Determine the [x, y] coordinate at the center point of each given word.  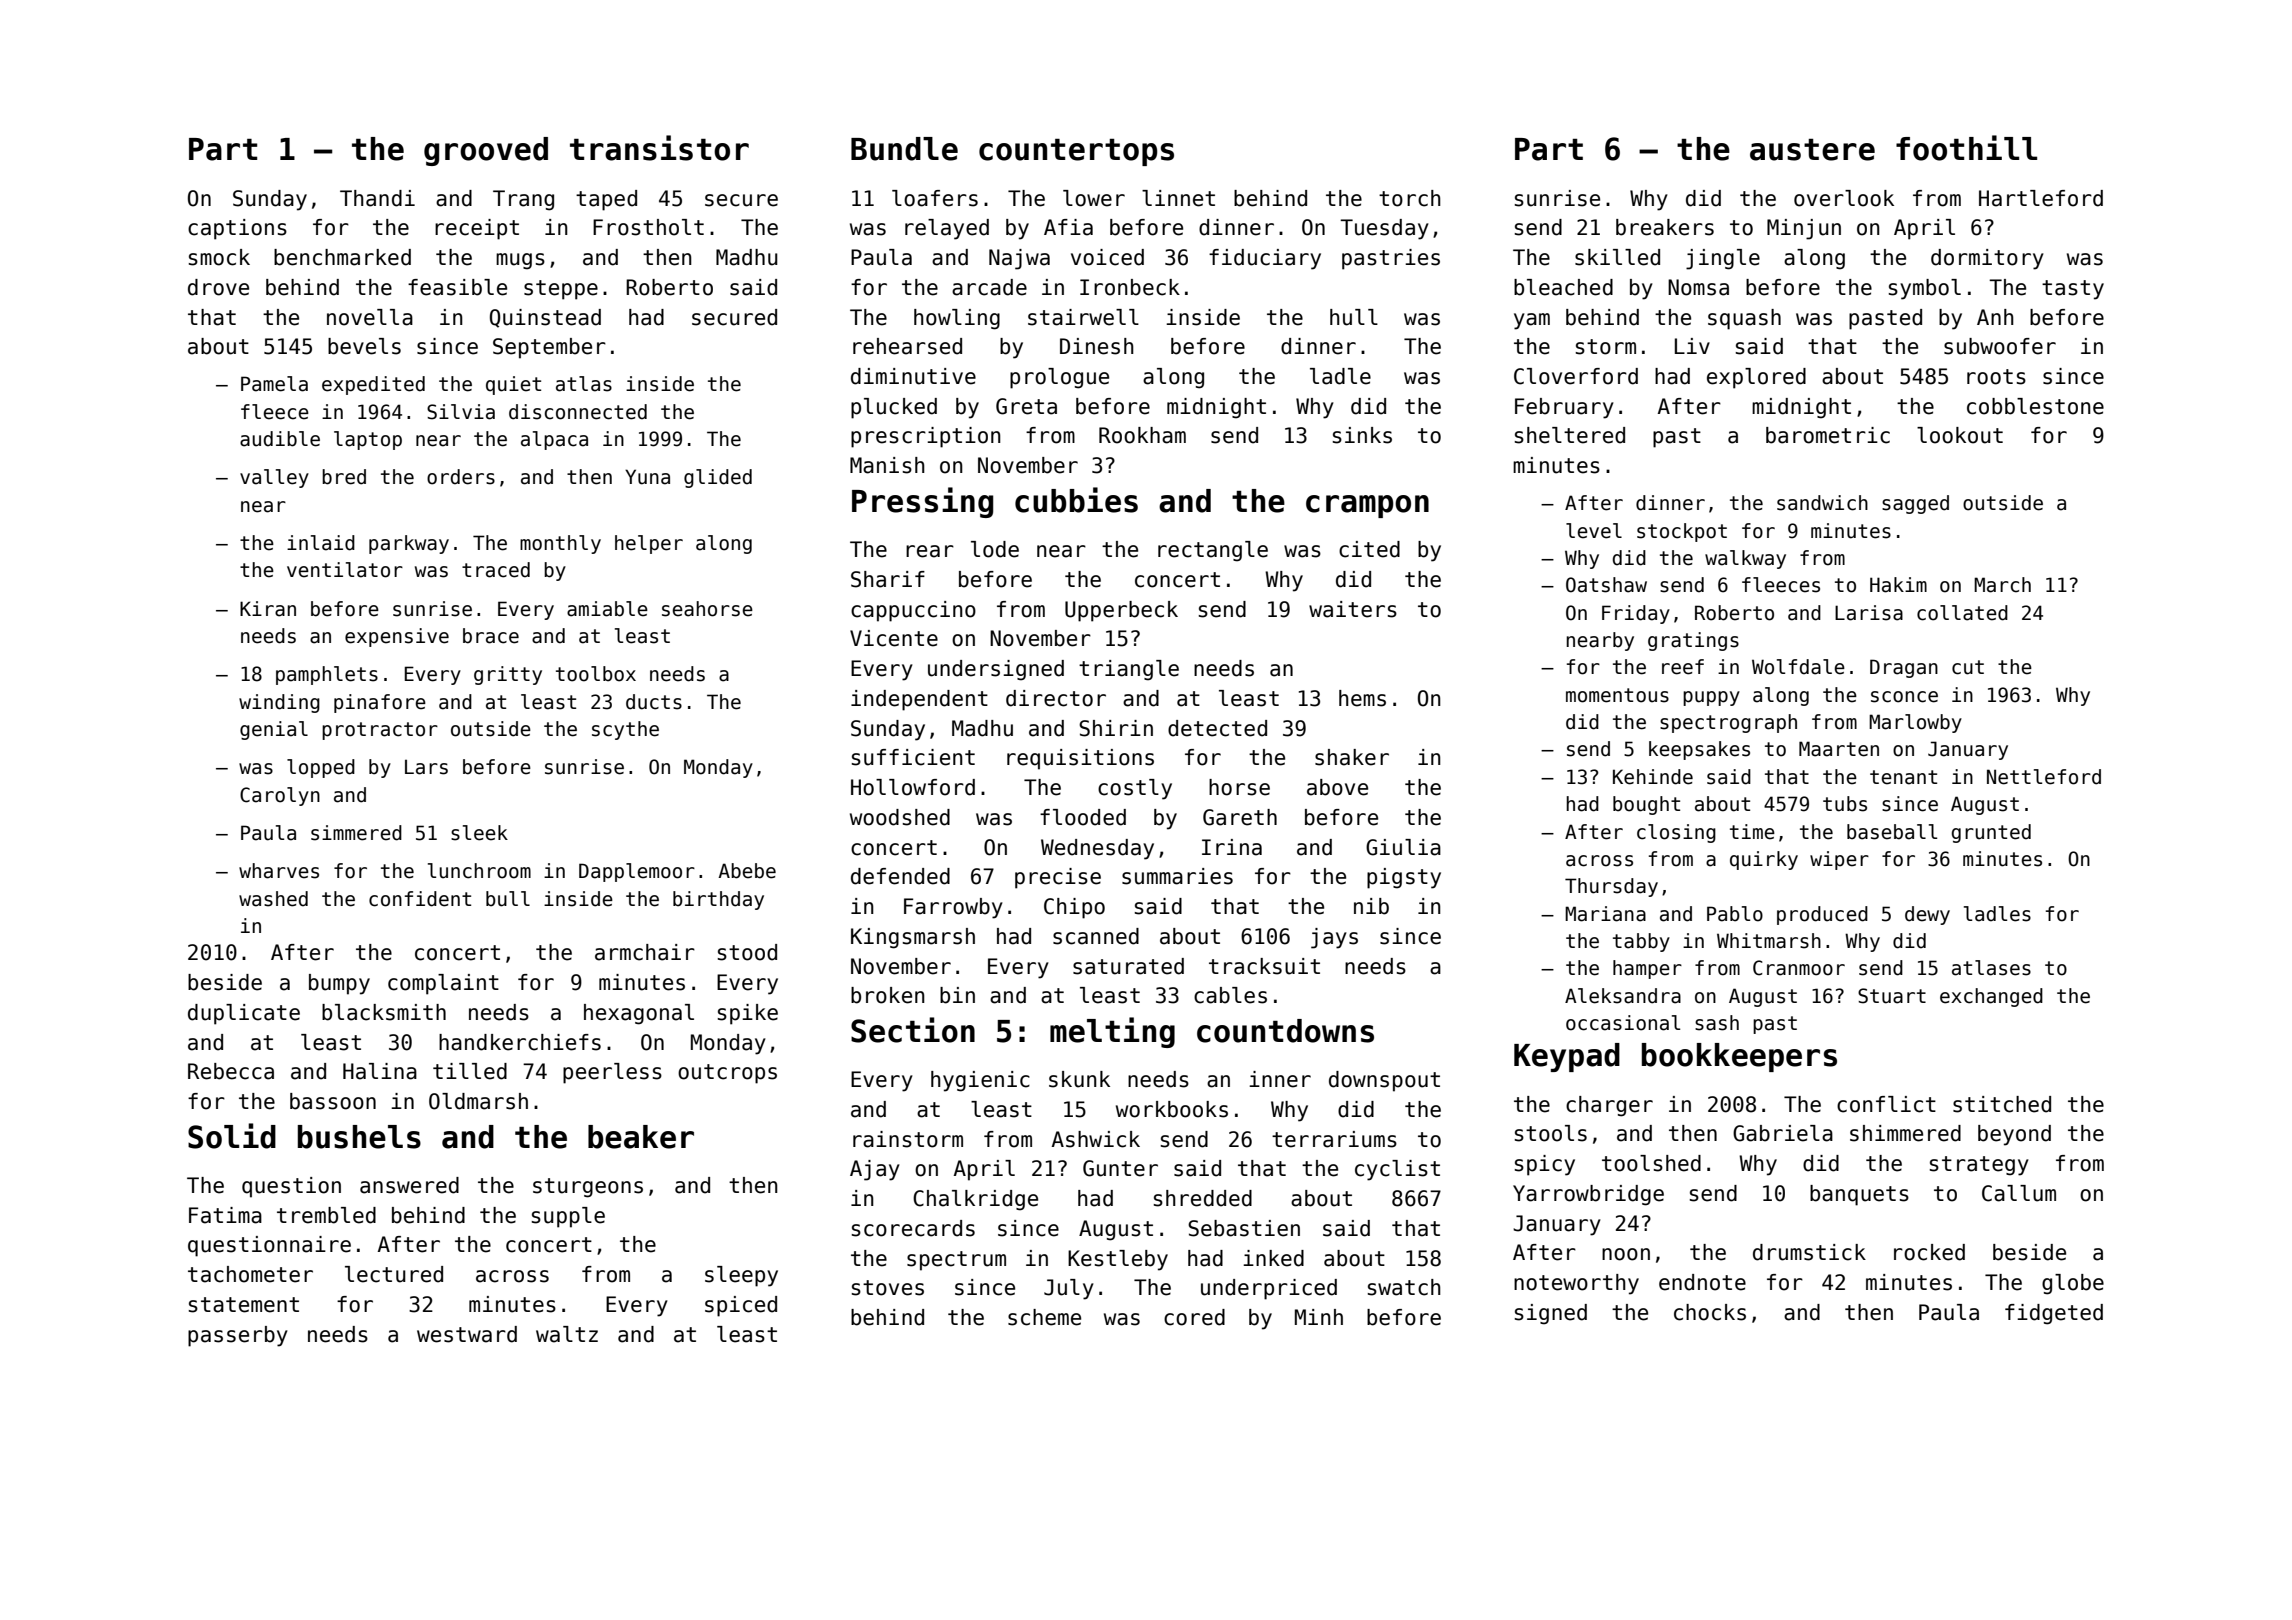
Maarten [1839, 749]
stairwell [1083, 317]
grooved [486, 151]
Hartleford [2041, 198]
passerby [238, 1336]
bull [508, 899]
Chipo [1074, 908]
